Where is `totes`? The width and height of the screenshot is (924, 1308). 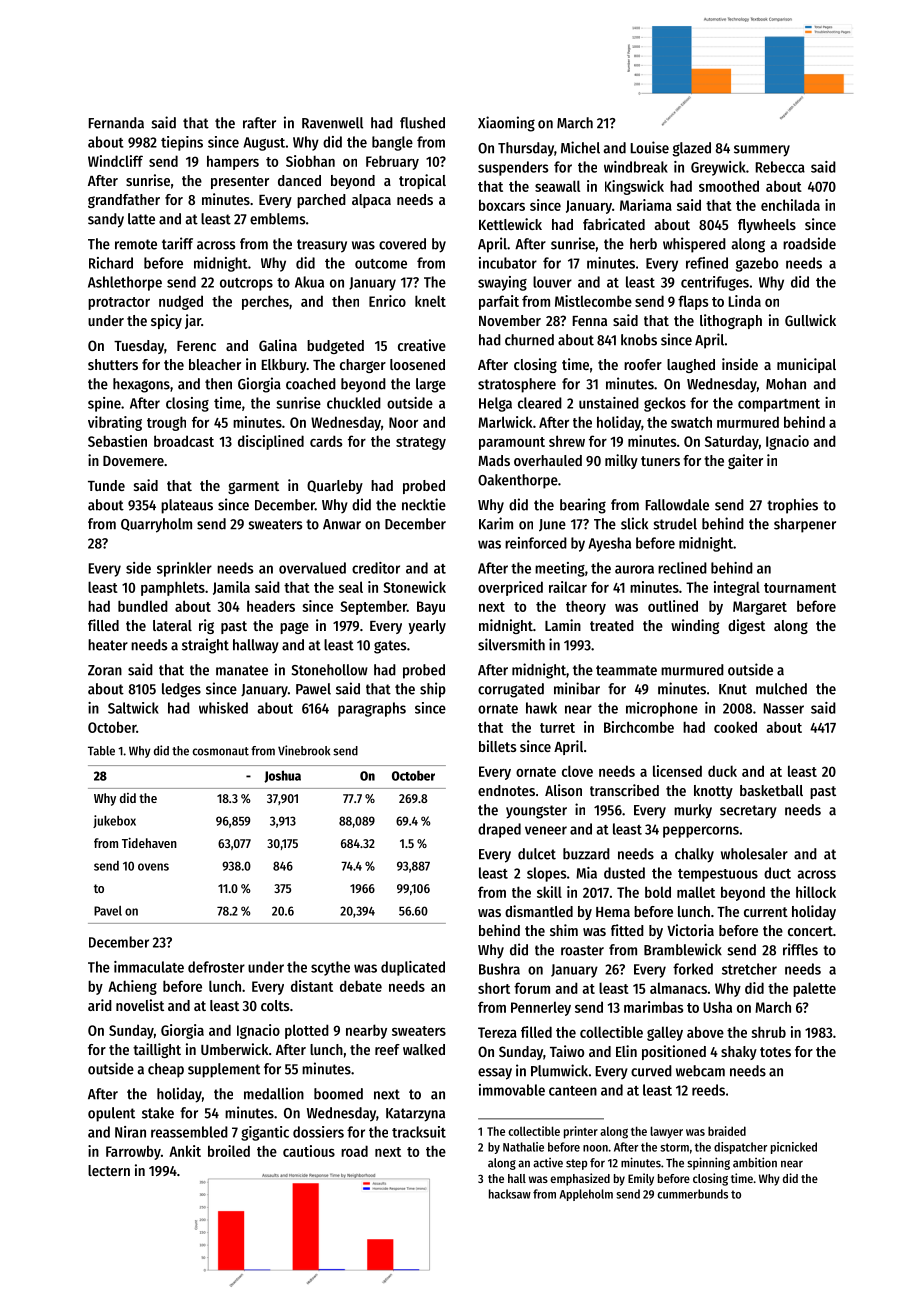 totes is located at coordinates (775, 1052).
